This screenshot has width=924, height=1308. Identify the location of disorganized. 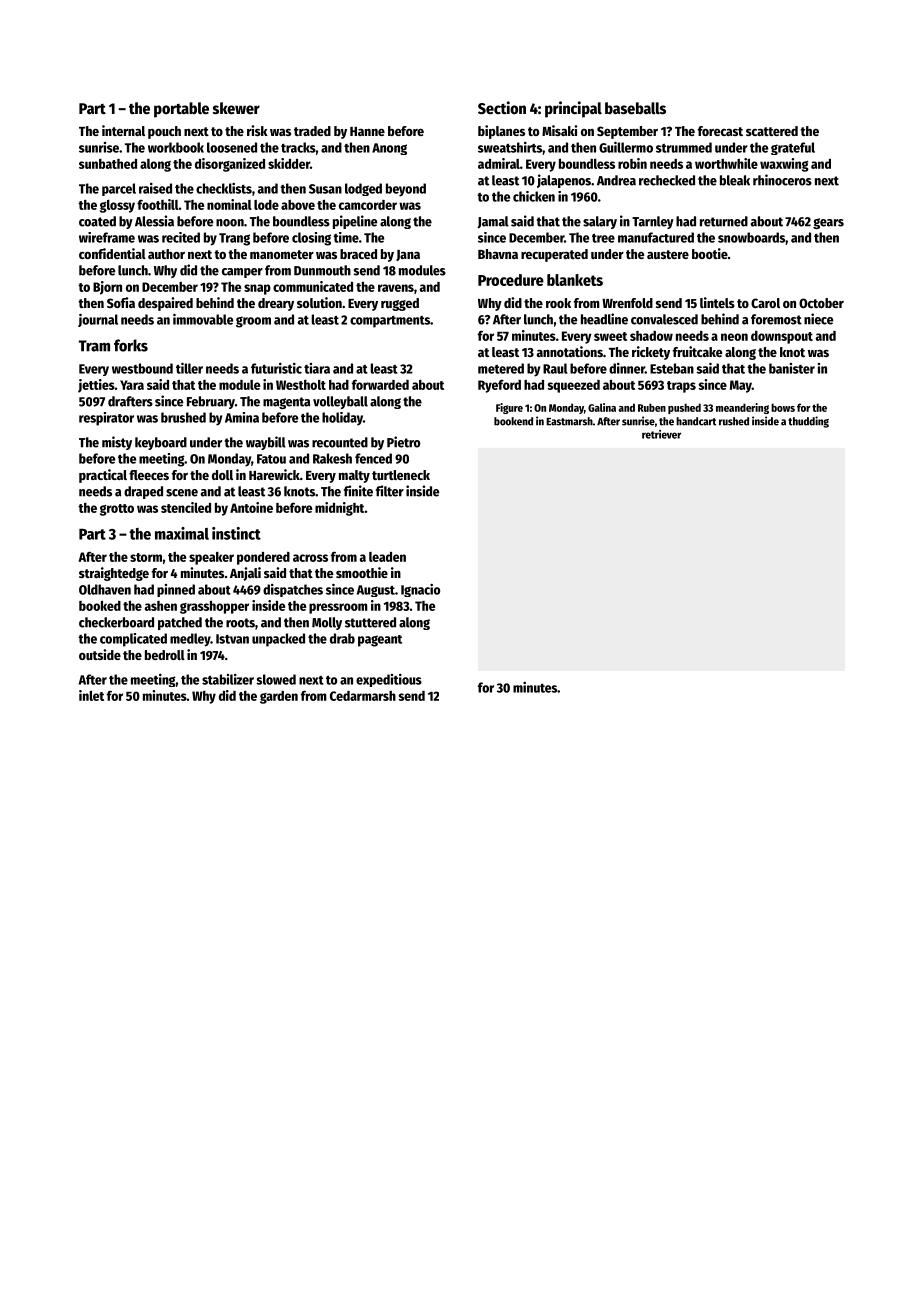
(230, 165).
